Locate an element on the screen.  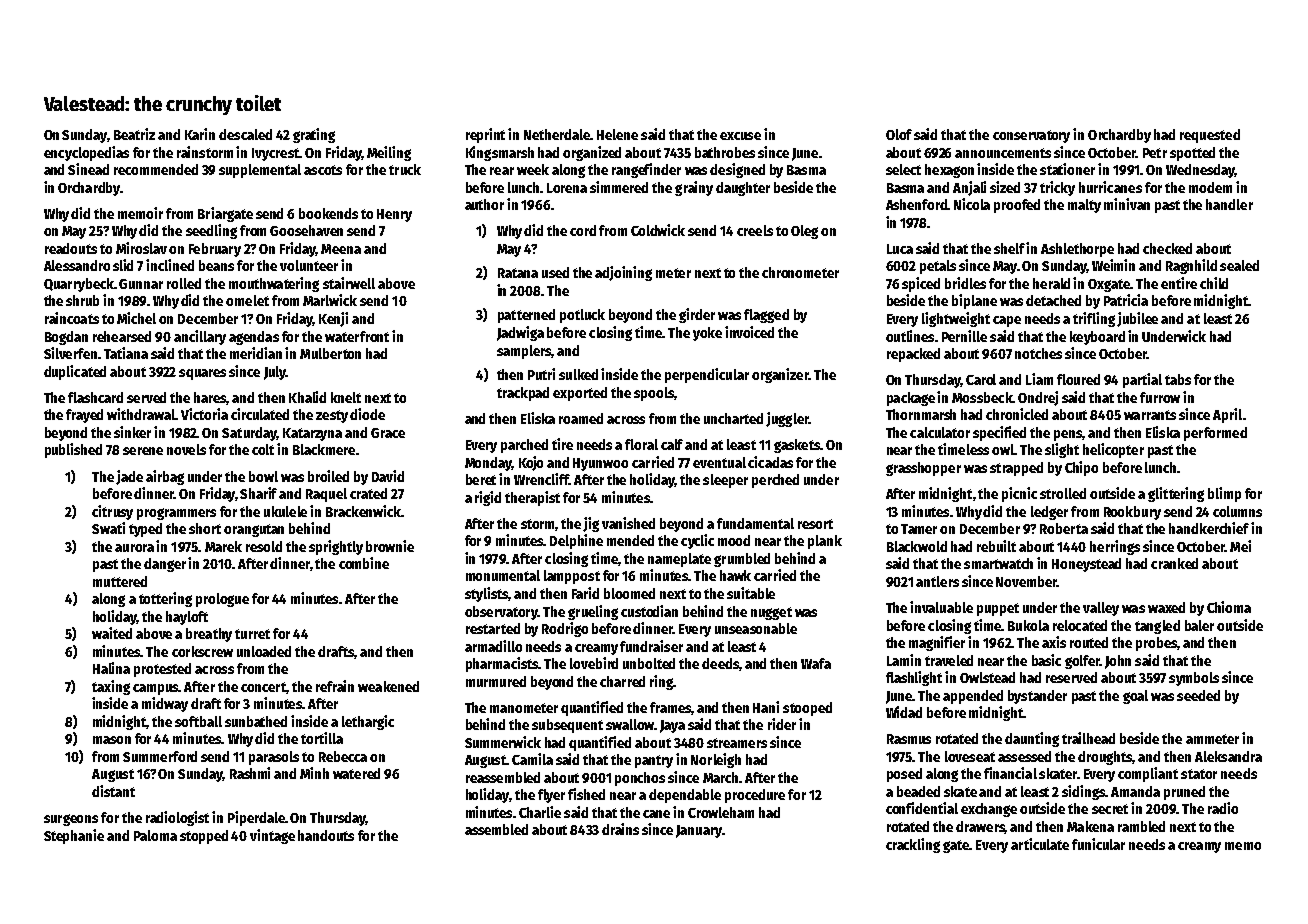
Michel is located at coordinates (136, 318).
